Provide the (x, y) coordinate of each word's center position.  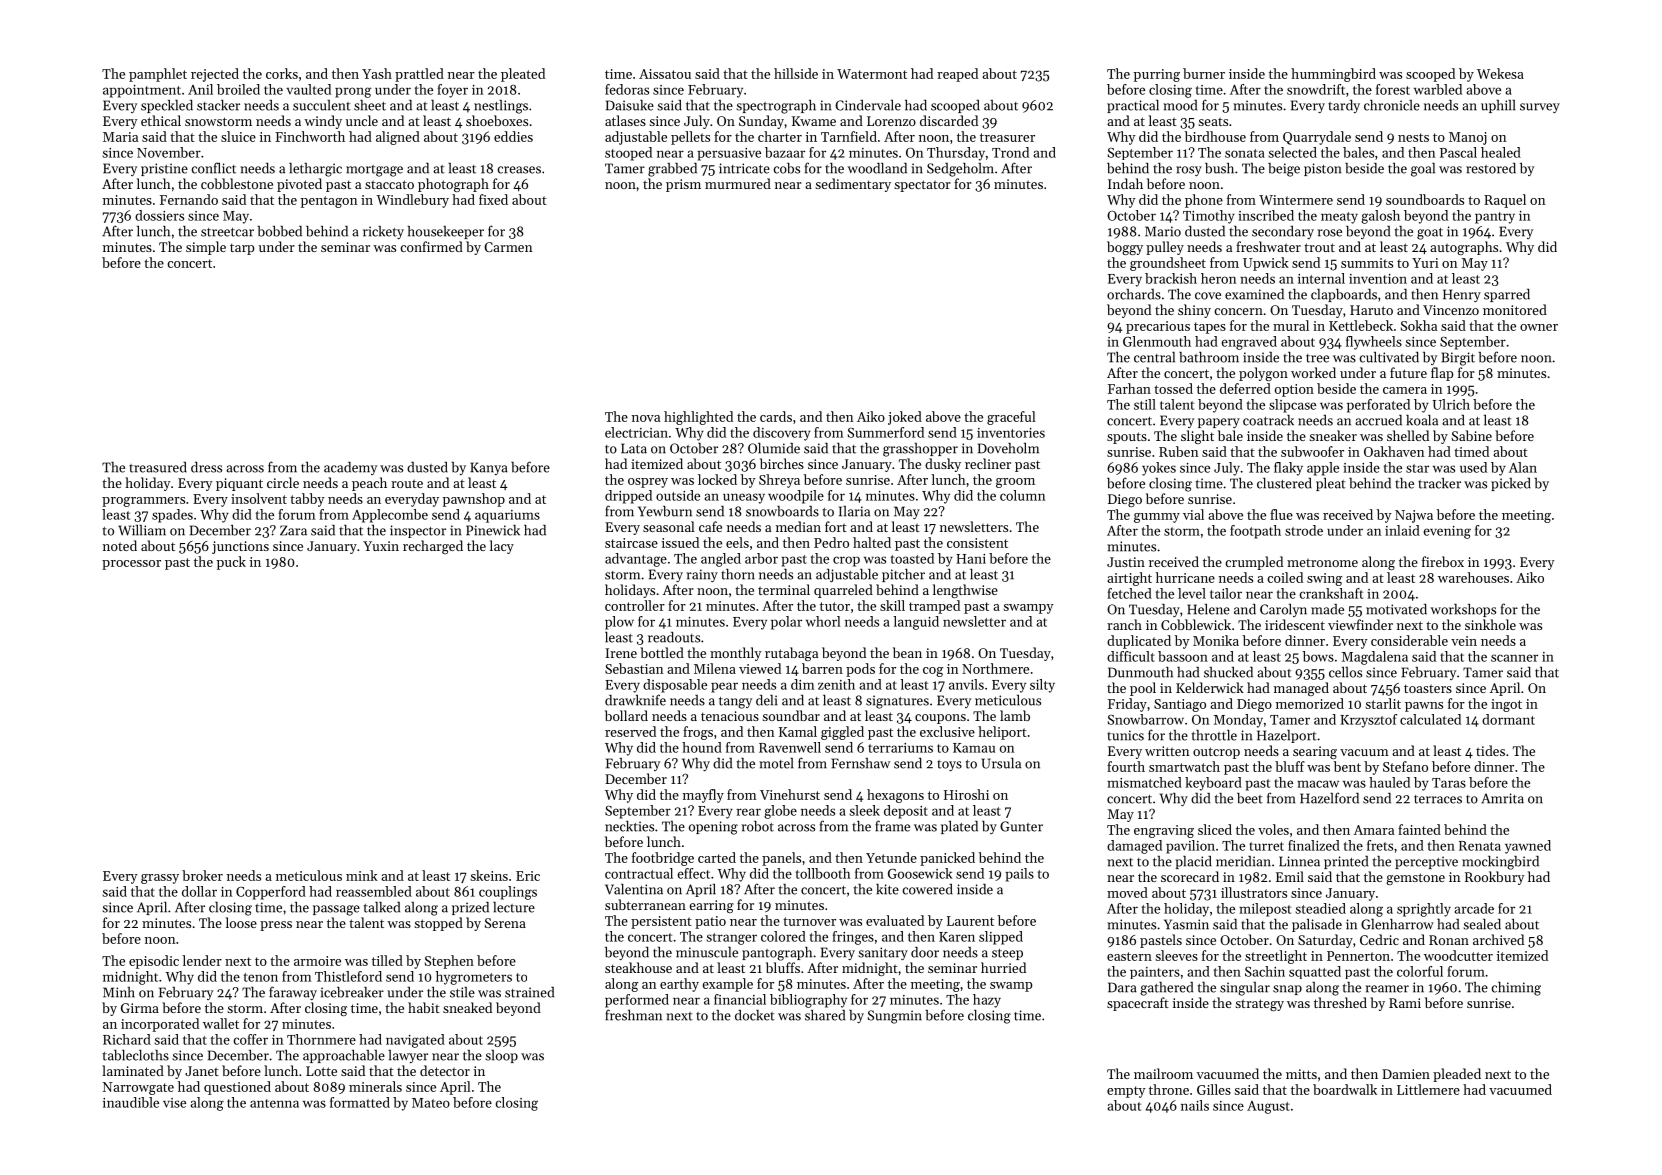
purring (1157, 75)
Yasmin (1186, 924)
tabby (307, 500)
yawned (1528, 847)
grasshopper (920, 450)
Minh (119, 992)
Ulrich (1451, 404)
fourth (1126, 766)
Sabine (1472, 435)
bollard (626, 715)
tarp (242, 249)
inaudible (131, 1102)
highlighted (698, 418)
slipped (1001, 938)
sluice (238, 136)
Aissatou (665, 74)
